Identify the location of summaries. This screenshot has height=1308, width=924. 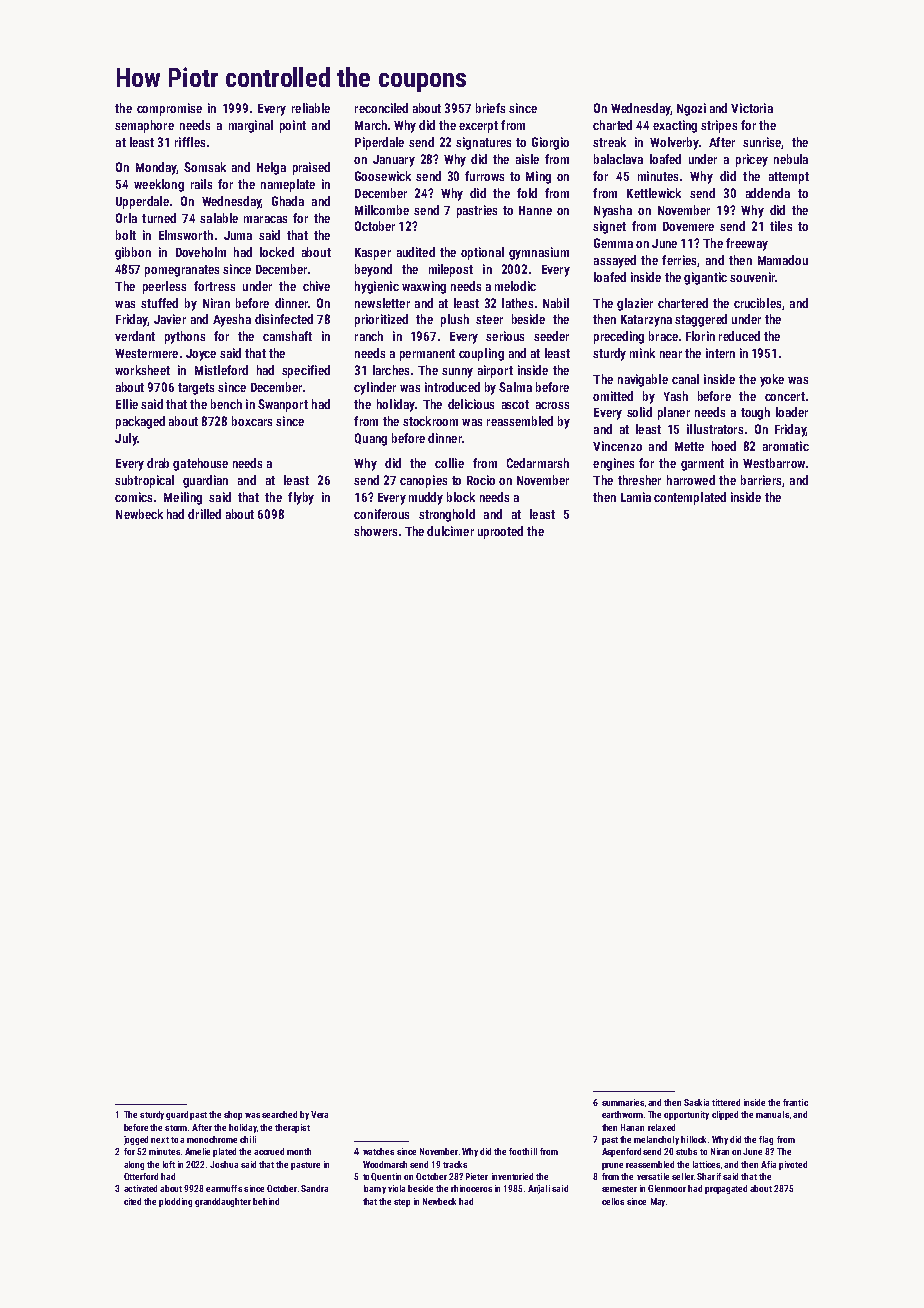
(623, 1102).
